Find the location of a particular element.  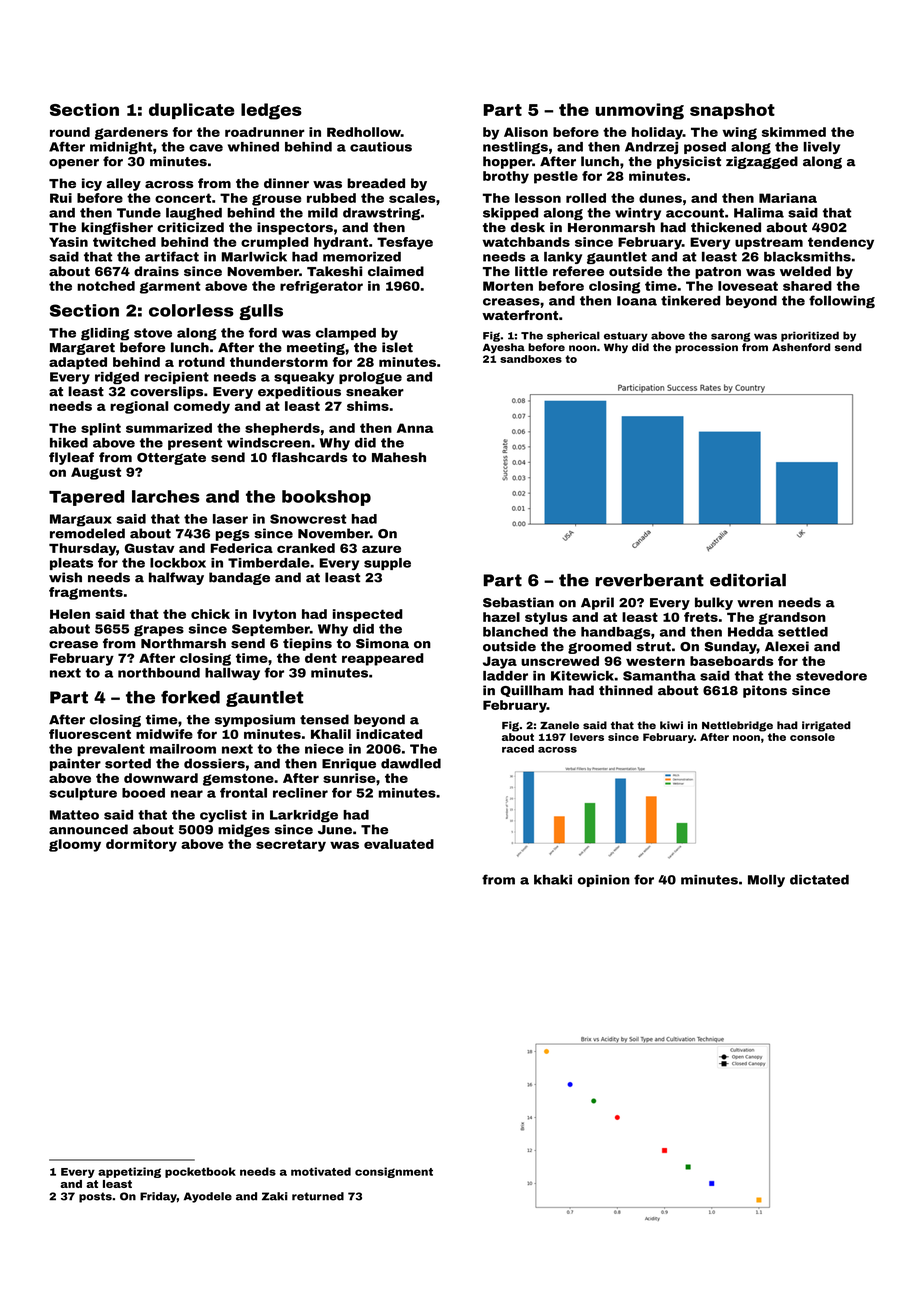

consignment is located at coordinates (394, 1172).
